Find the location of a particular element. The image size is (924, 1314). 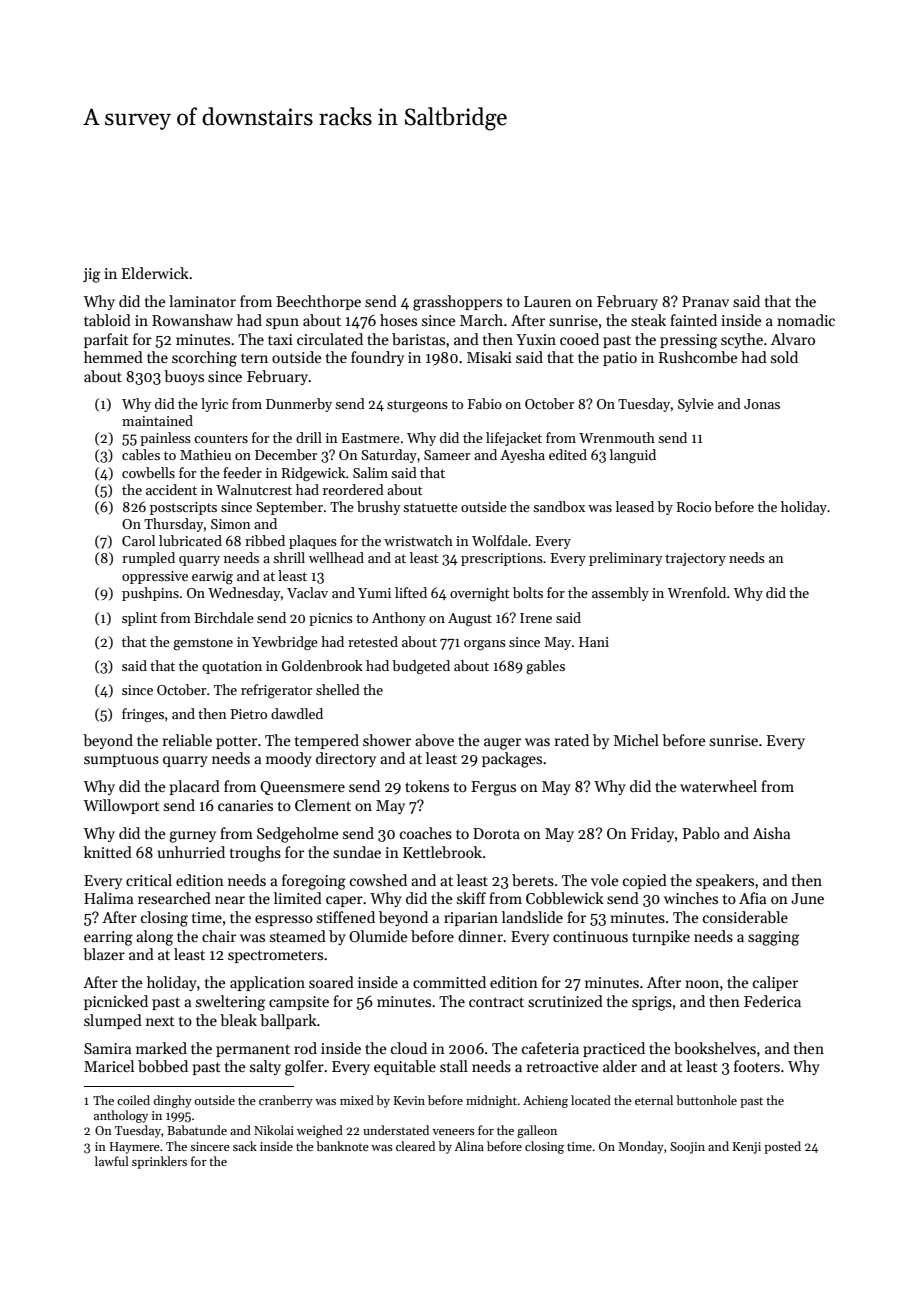

Wrenfold is located at coordinates (697, 592).
